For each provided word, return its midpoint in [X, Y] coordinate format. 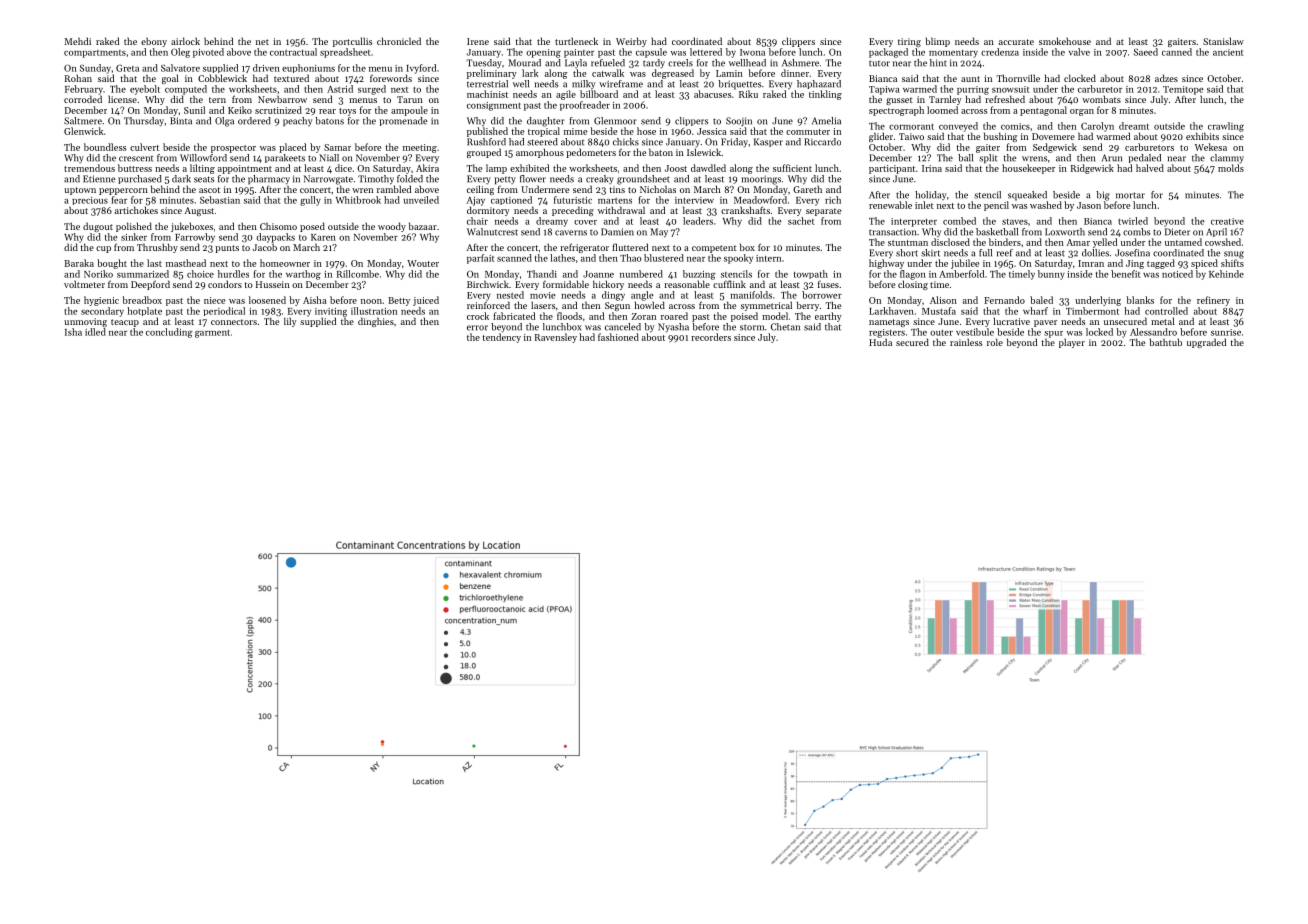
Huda [880, 342]
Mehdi [77, 41]
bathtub [1166, 342]
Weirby [631, 42]
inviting [331, 312]
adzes [1166, 78]
